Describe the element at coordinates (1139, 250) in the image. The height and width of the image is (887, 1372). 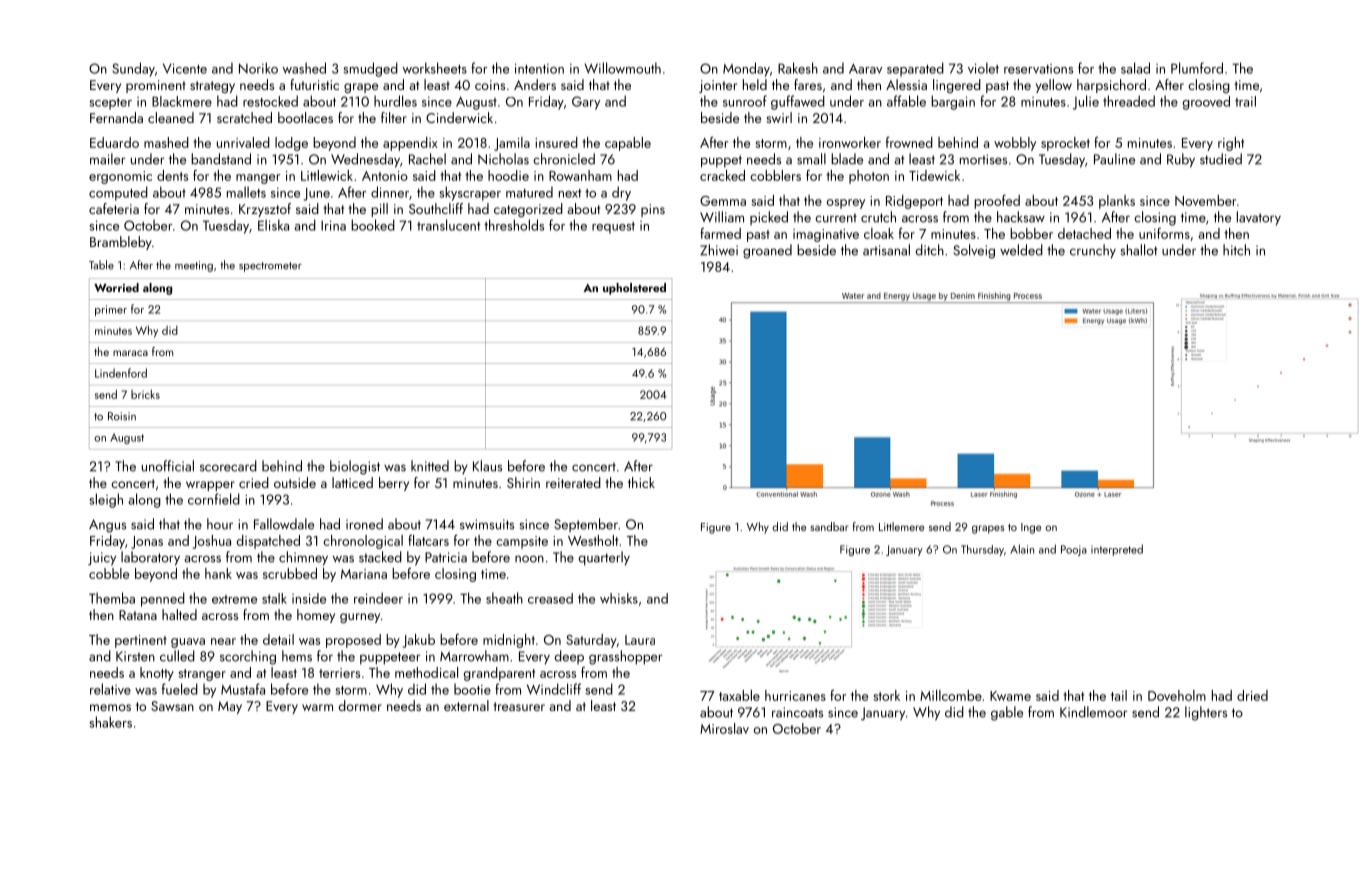
I see `shallot` at that location.
